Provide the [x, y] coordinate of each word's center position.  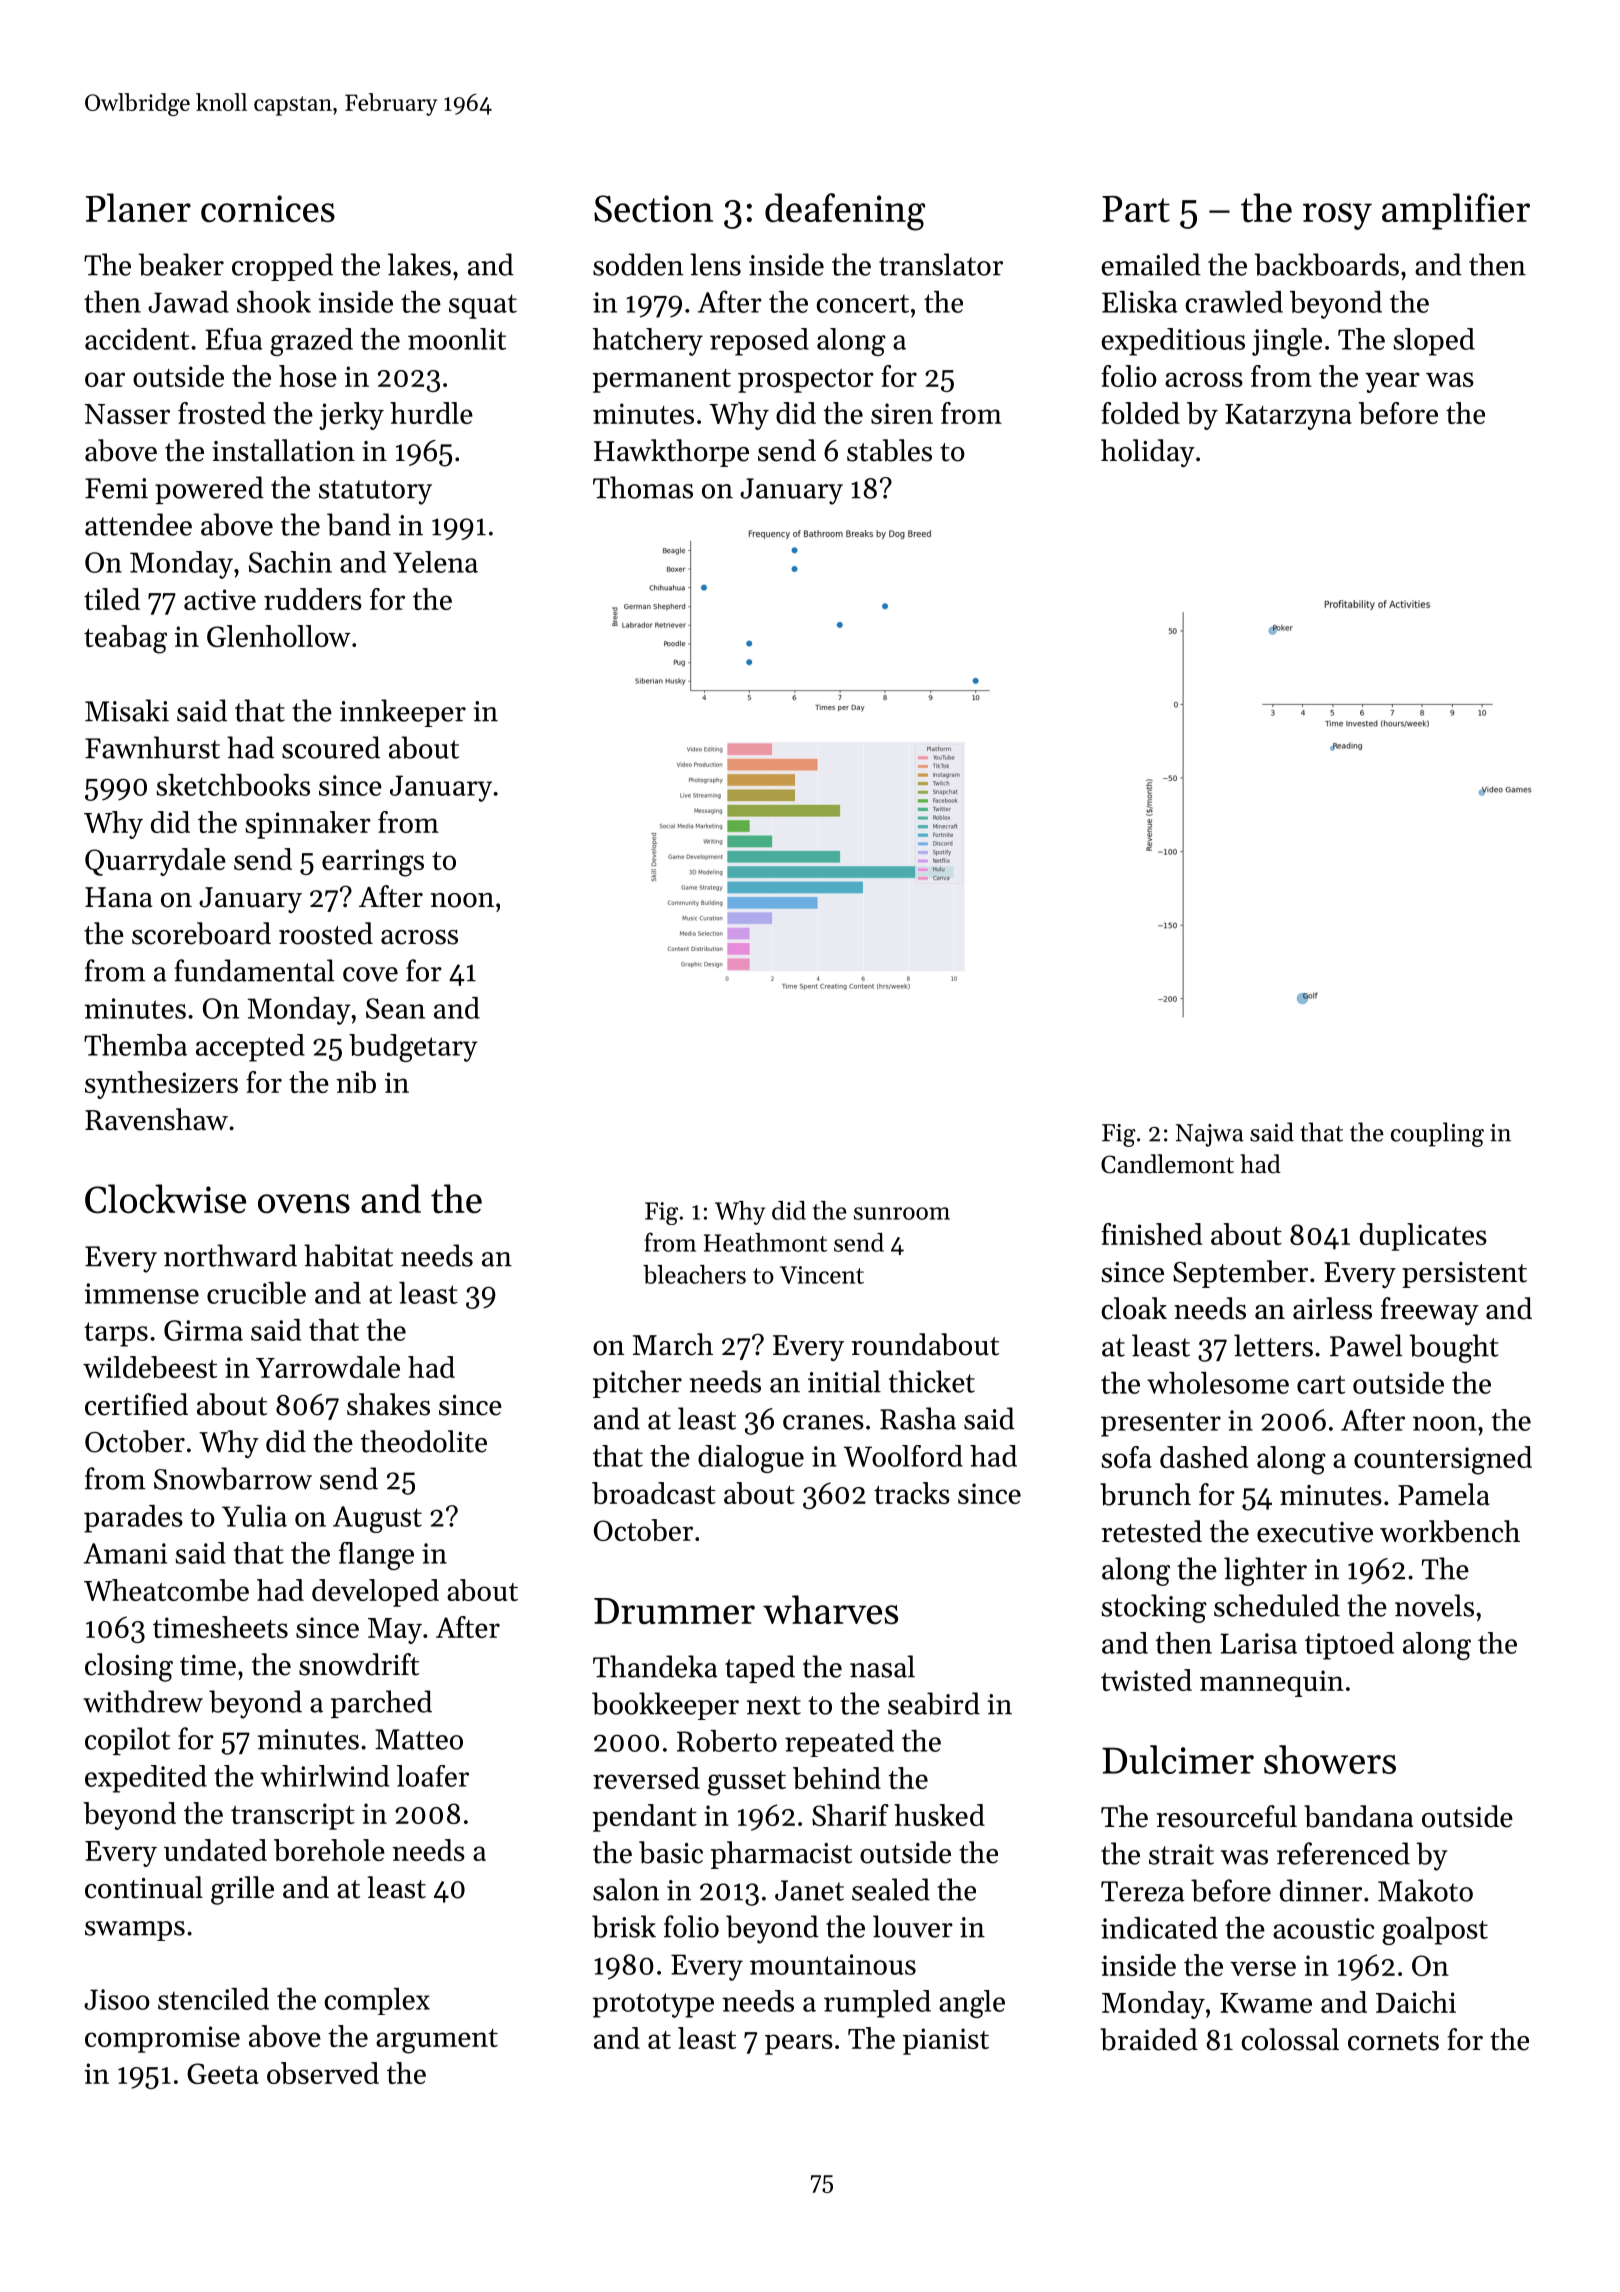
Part [1136, 209]
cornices [268, 209]
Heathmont [765, 1242]
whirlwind [324, 1776]
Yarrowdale [328, 1367]
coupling [1437, 1134]
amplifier [1456, 211]
